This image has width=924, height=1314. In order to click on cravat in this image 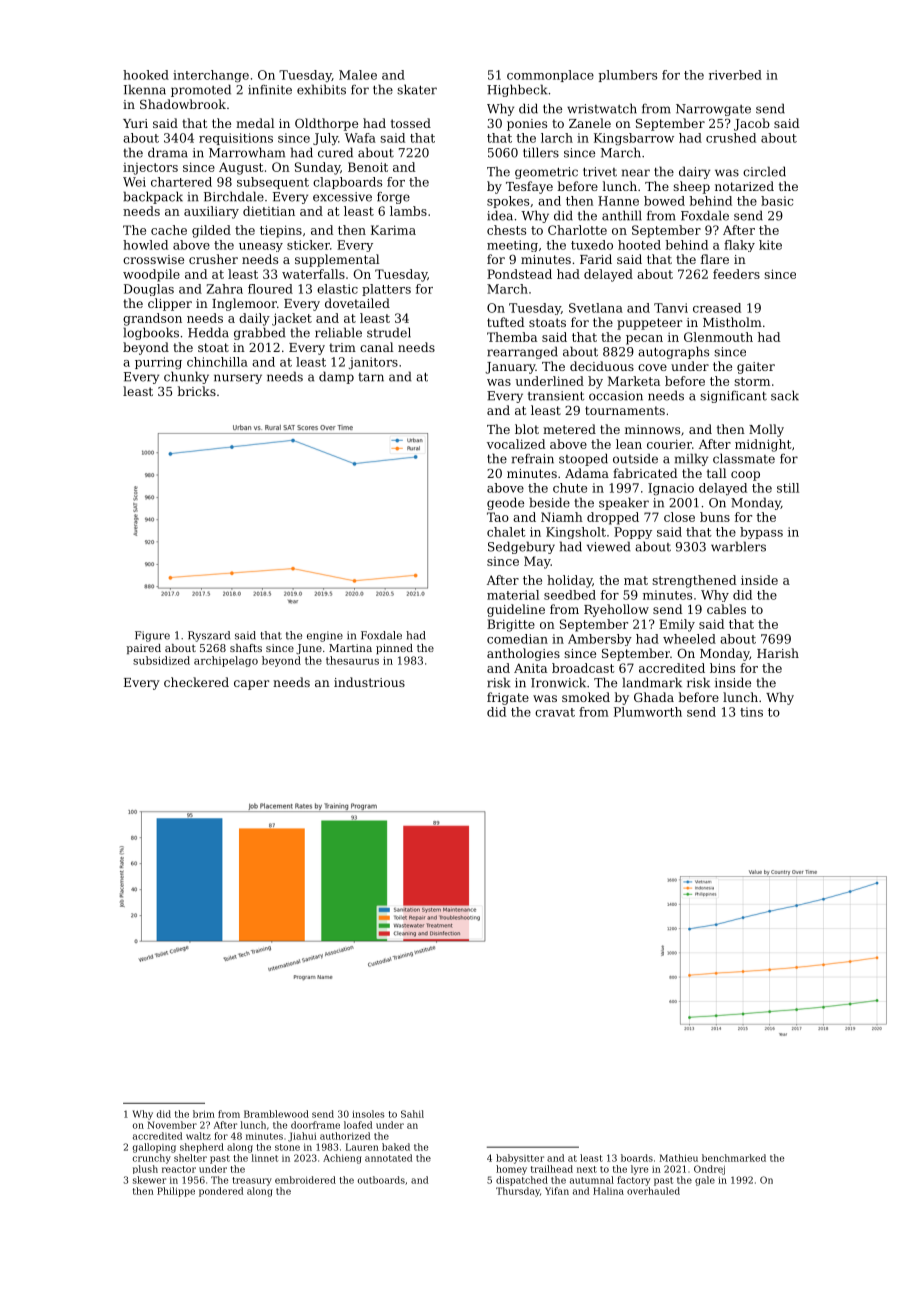, I will do `click(555, 712)`.
